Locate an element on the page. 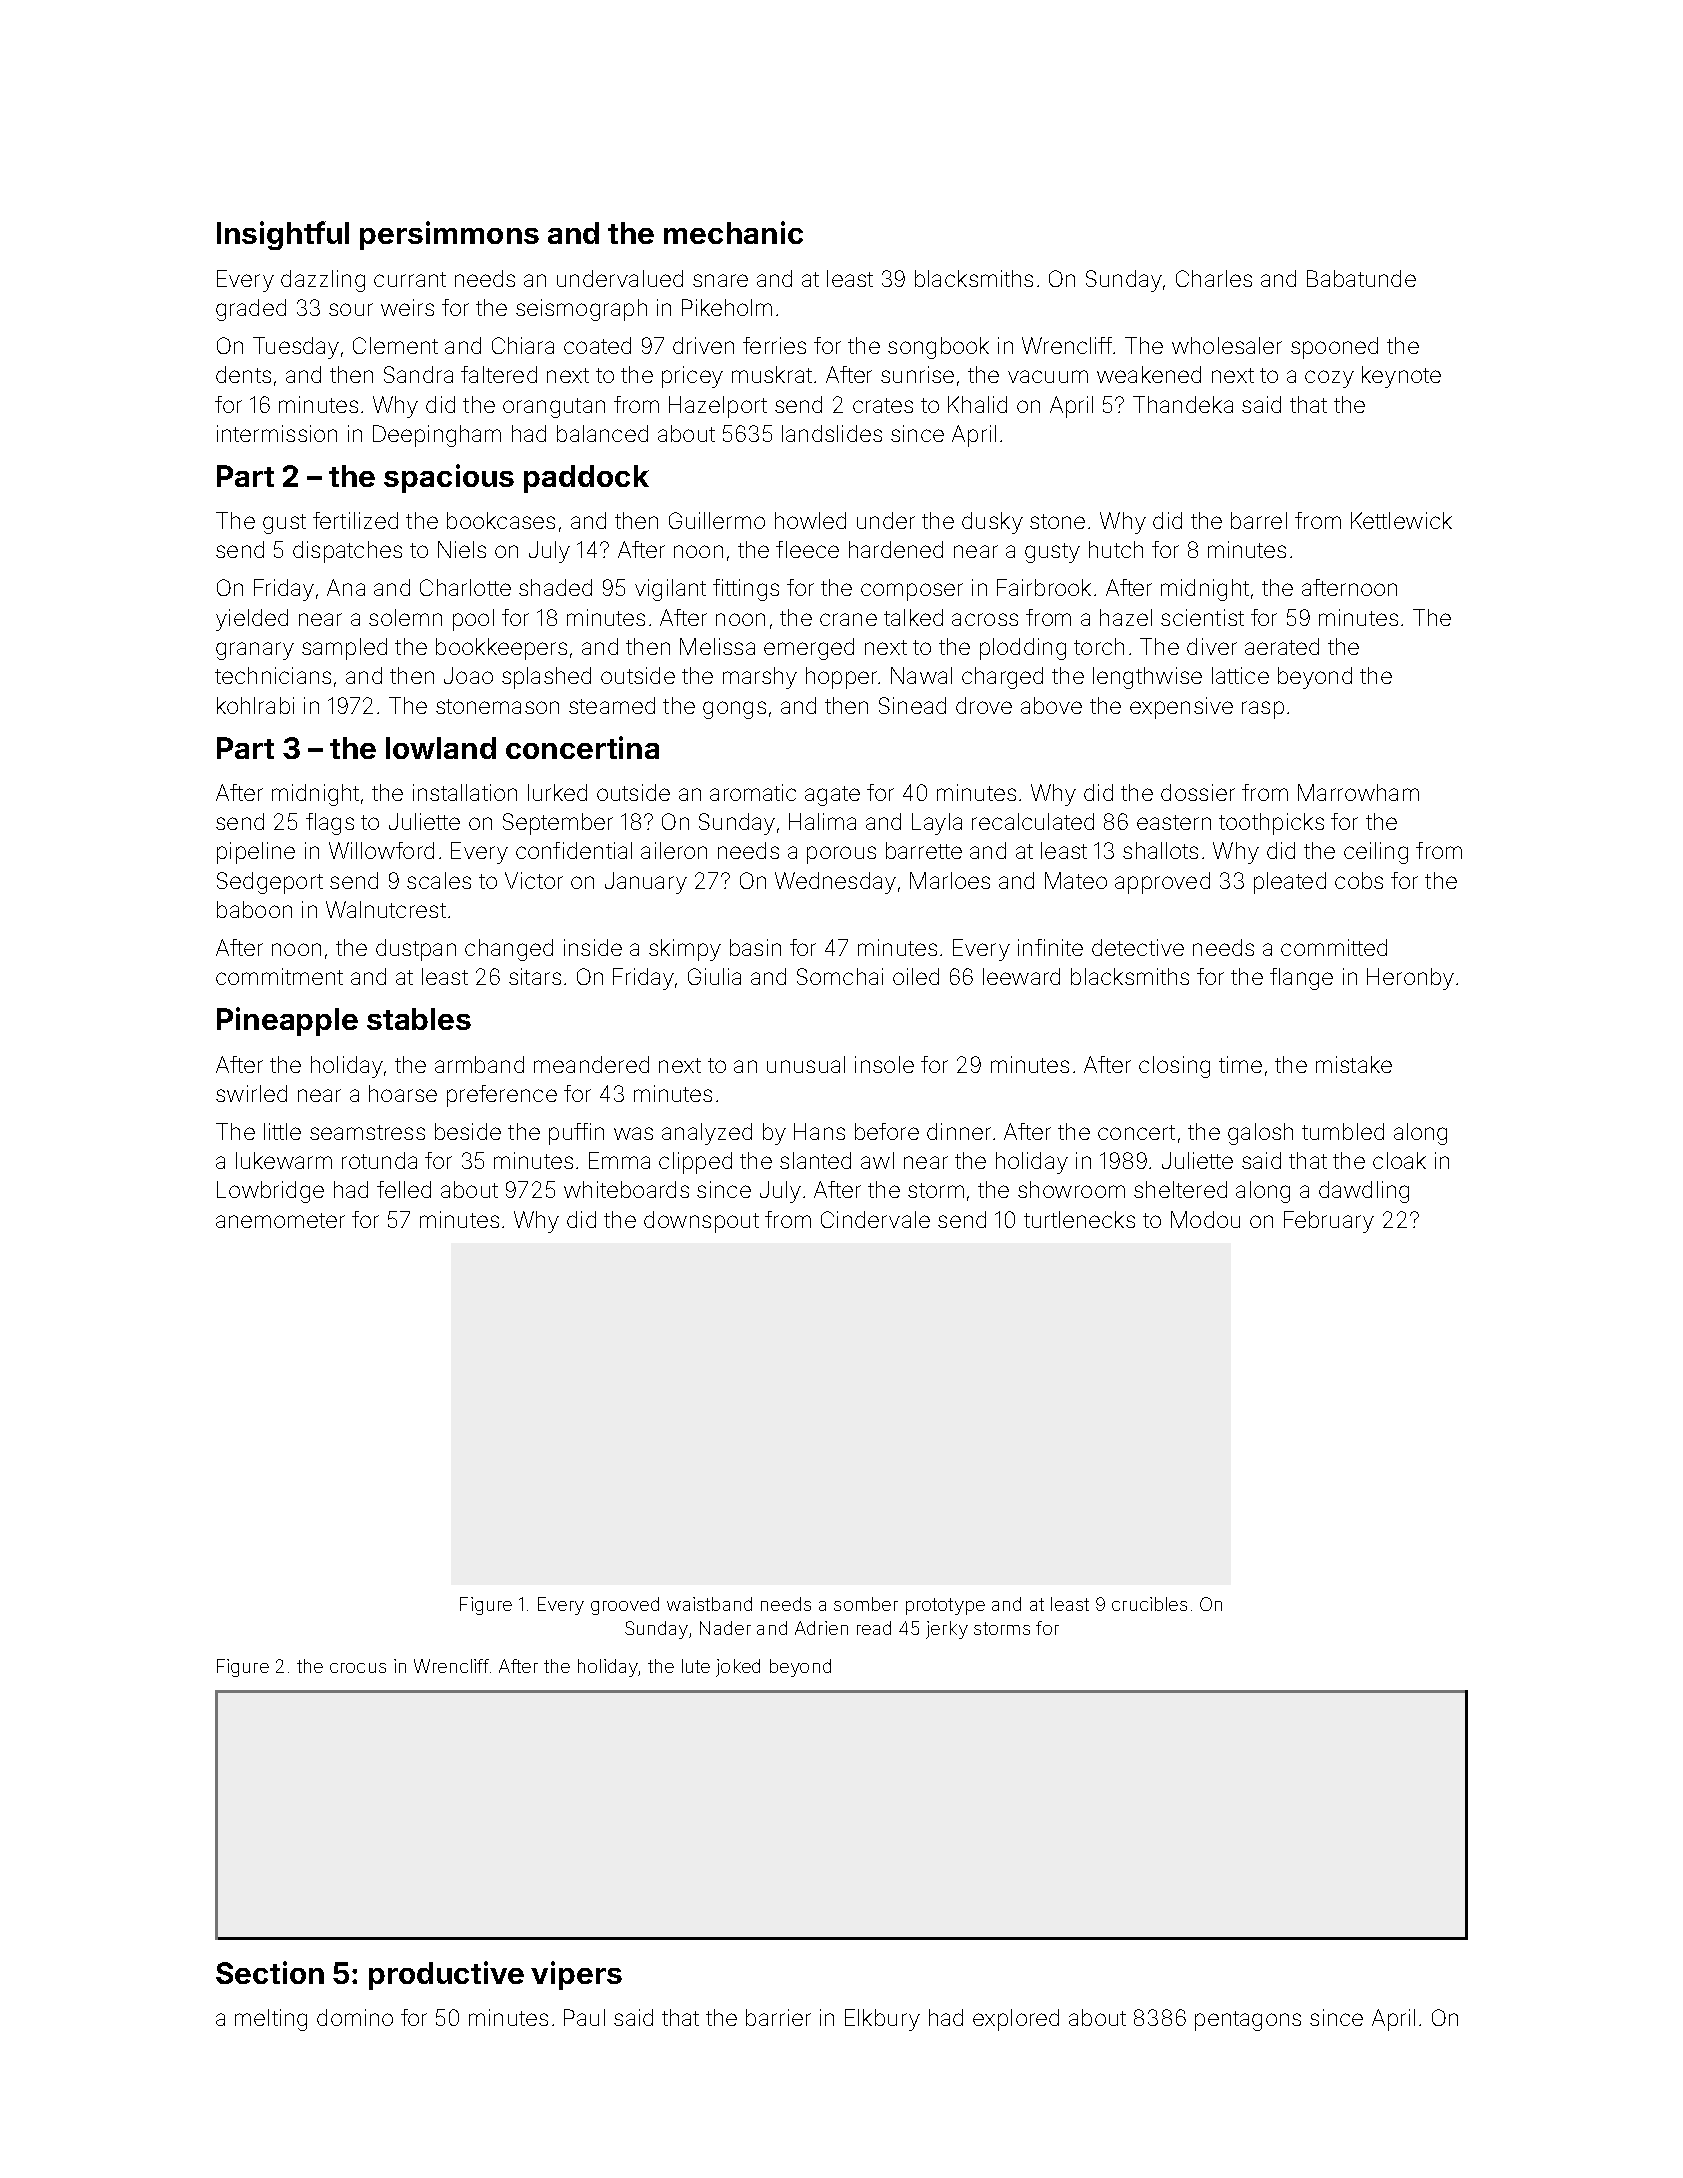  dinner is located at coordinates (959, 1131).
